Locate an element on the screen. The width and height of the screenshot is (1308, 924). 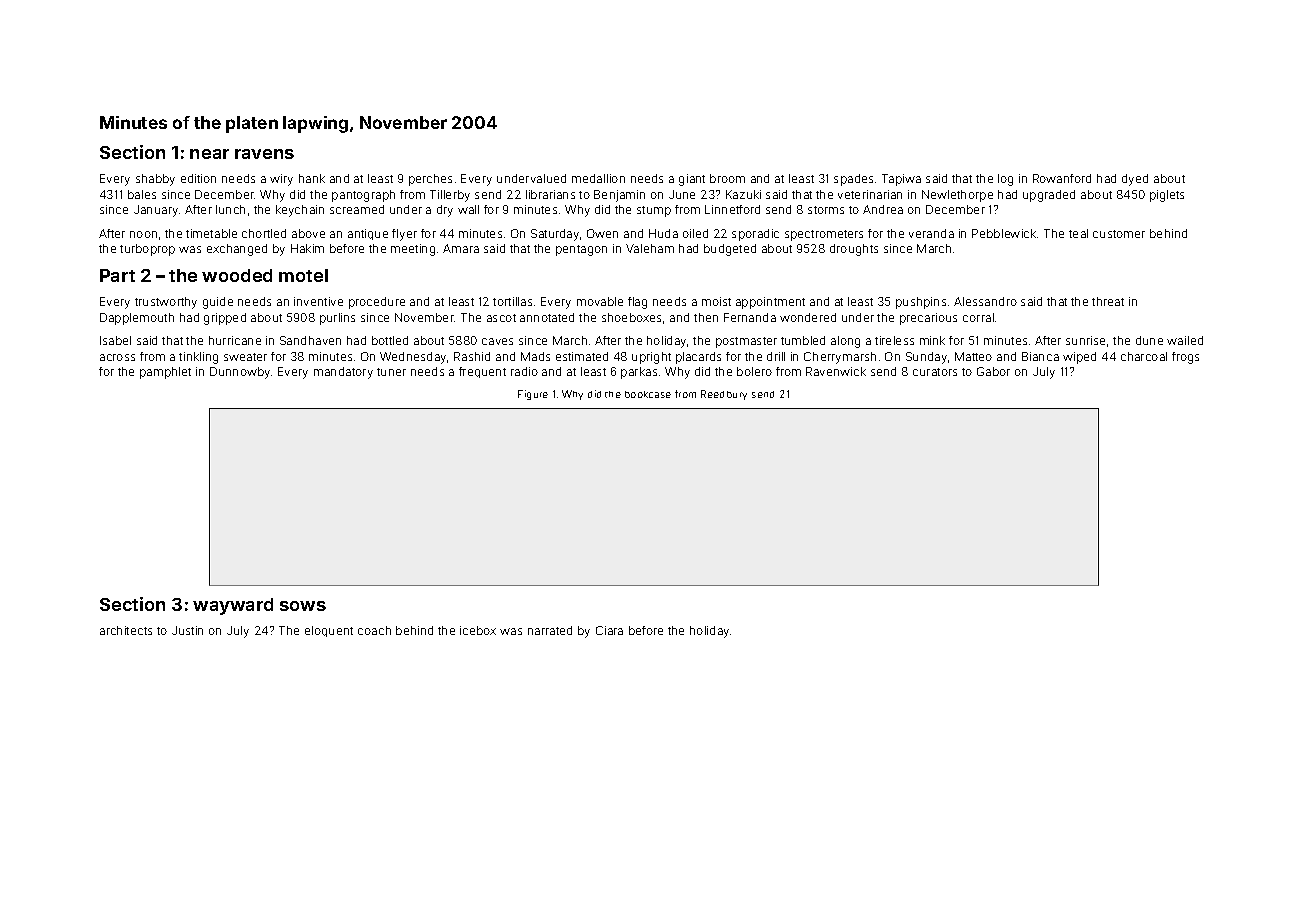
Figure is located at coordinates (533, 395).
